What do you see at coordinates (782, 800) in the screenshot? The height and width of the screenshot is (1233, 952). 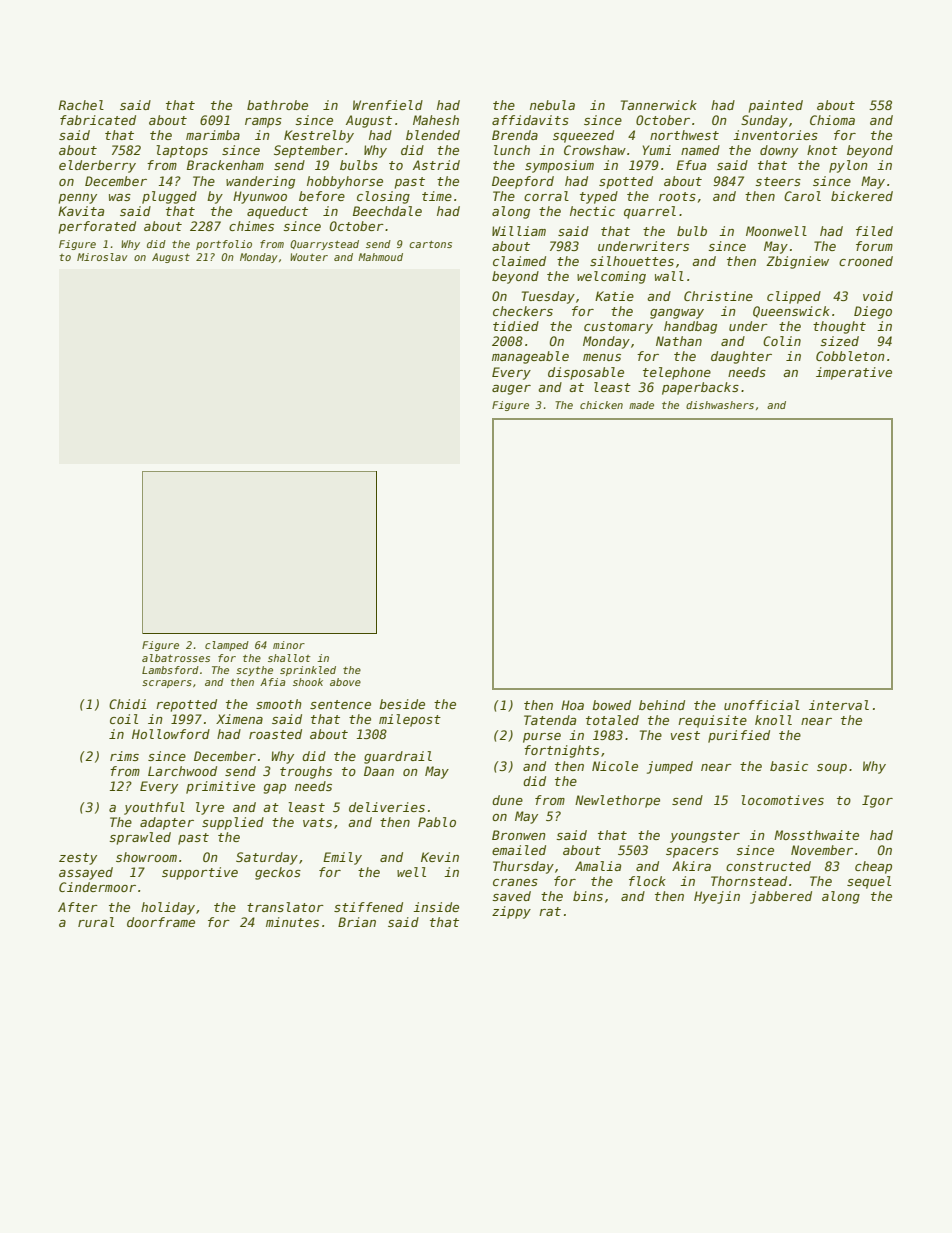 I see `locomotives` at bounding box center [782, 800].
